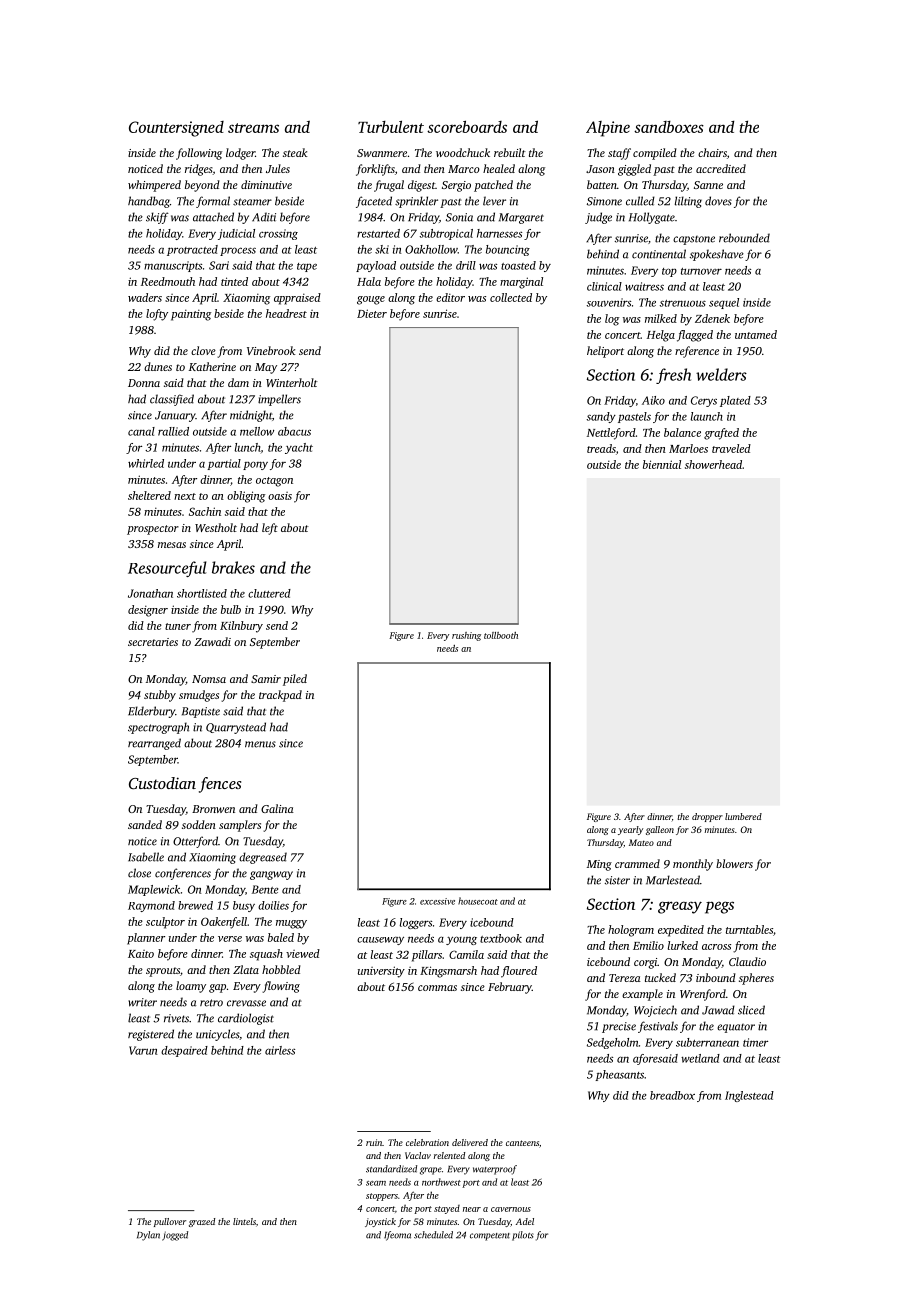 The height and width of the image is (1316, 908). Describe the element at coordinates (213, 217) in the image. I see `attached` at that location.
